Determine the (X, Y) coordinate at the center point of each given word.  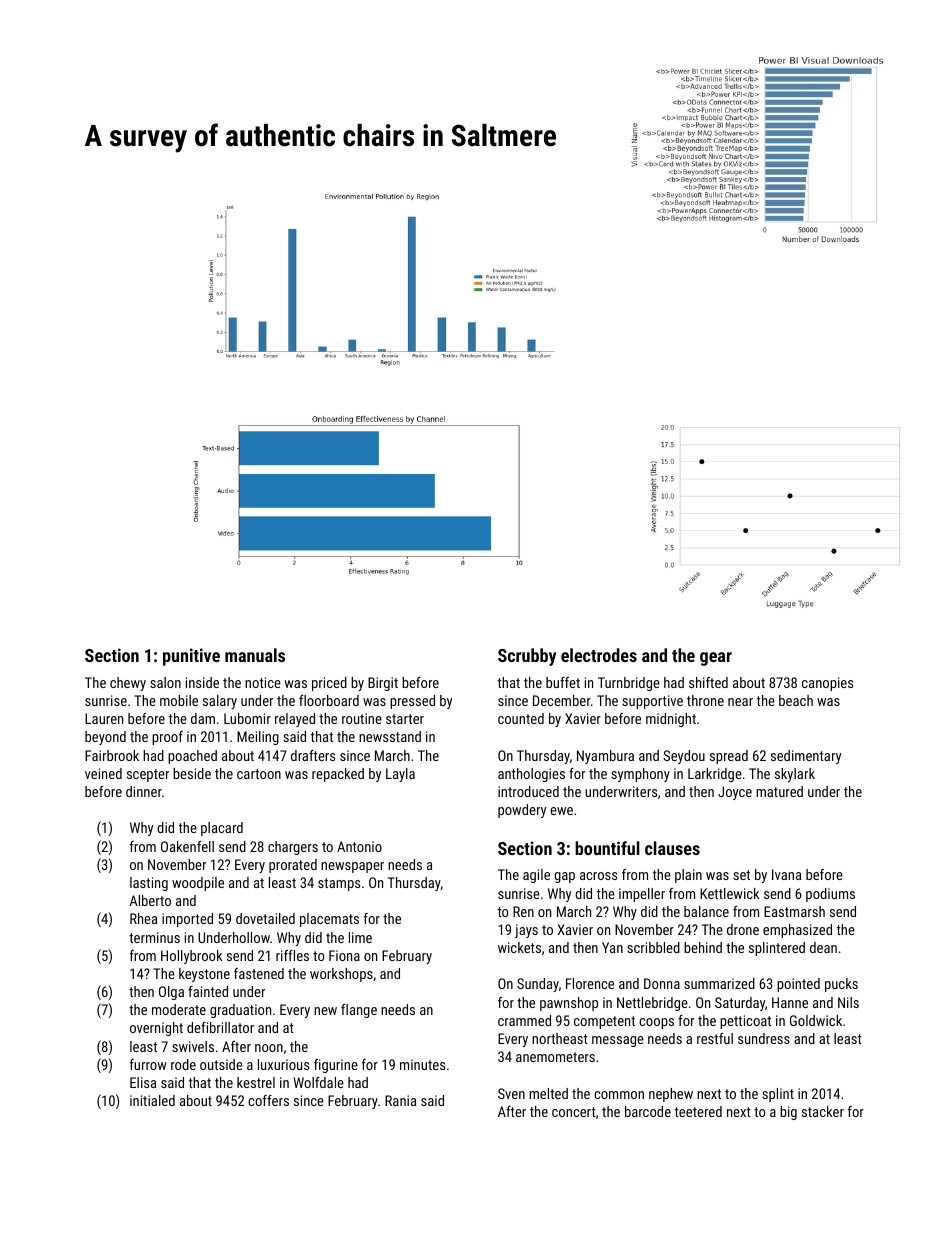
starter (405, 719)
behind (703, 947)
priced (329, 684)
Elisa (143, 1082)
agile (536, 876)
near (740, 702)
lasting (149, 884)
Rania (400, 1100)
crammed (524, 1020)
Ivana (786, 874)
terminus (154, 937)
